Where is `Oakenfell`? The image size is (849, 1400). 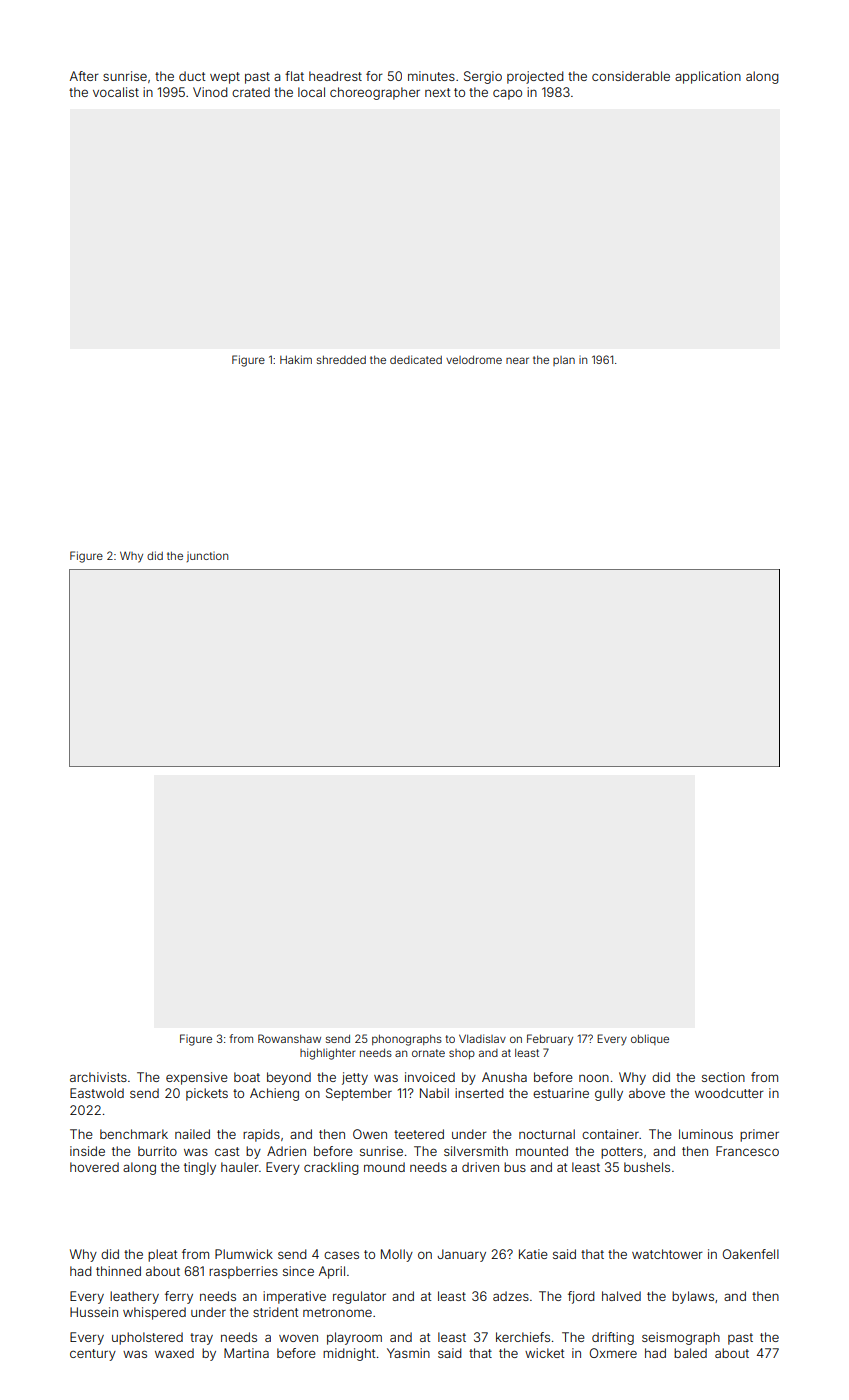 Oakenfell is located at coordinates (751, 1254).
